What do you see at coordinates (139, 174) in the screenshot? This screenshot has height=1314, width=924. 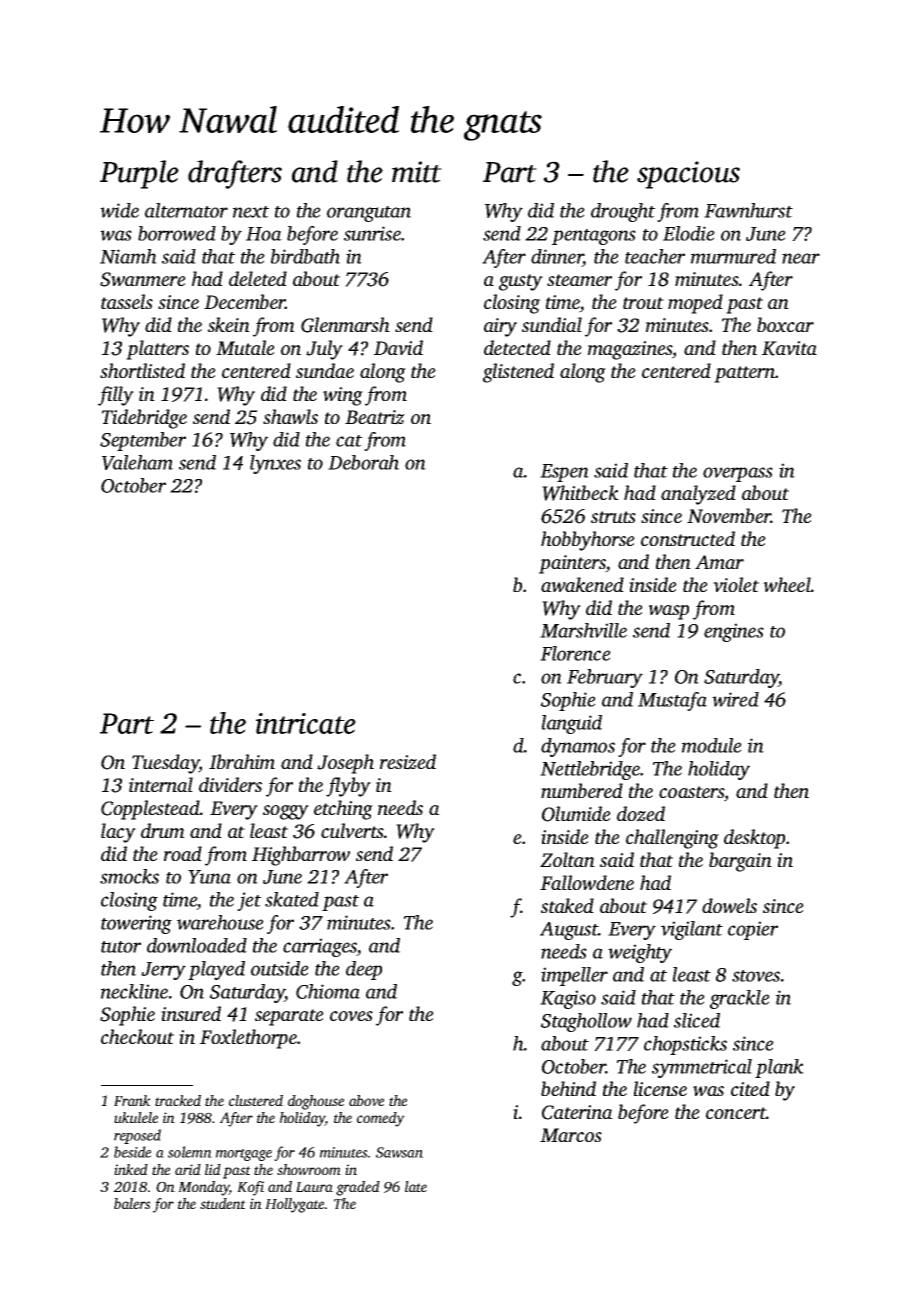 I see `Purple` at bounding box center [139, 174].
